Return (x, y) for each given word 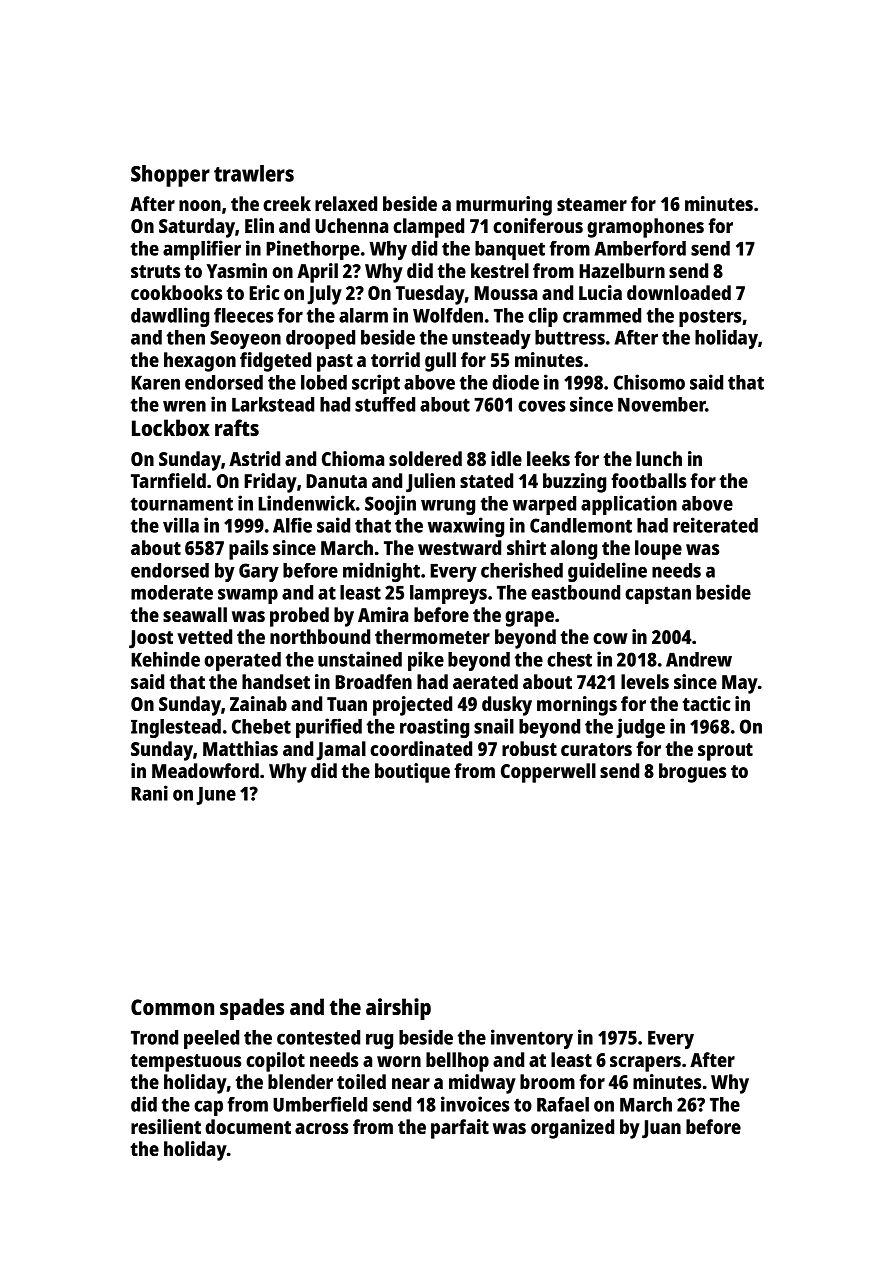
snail (494, 726)
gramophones (645, 228)
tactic (707, 703)
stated (486, 480)
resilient (166, 1126)
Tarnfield (168, 480)
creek (287, 203)
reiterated (715, 525)
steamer (592, 204)
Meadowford (205, 770)
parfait (460, 1129)
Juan (661, 1129)
